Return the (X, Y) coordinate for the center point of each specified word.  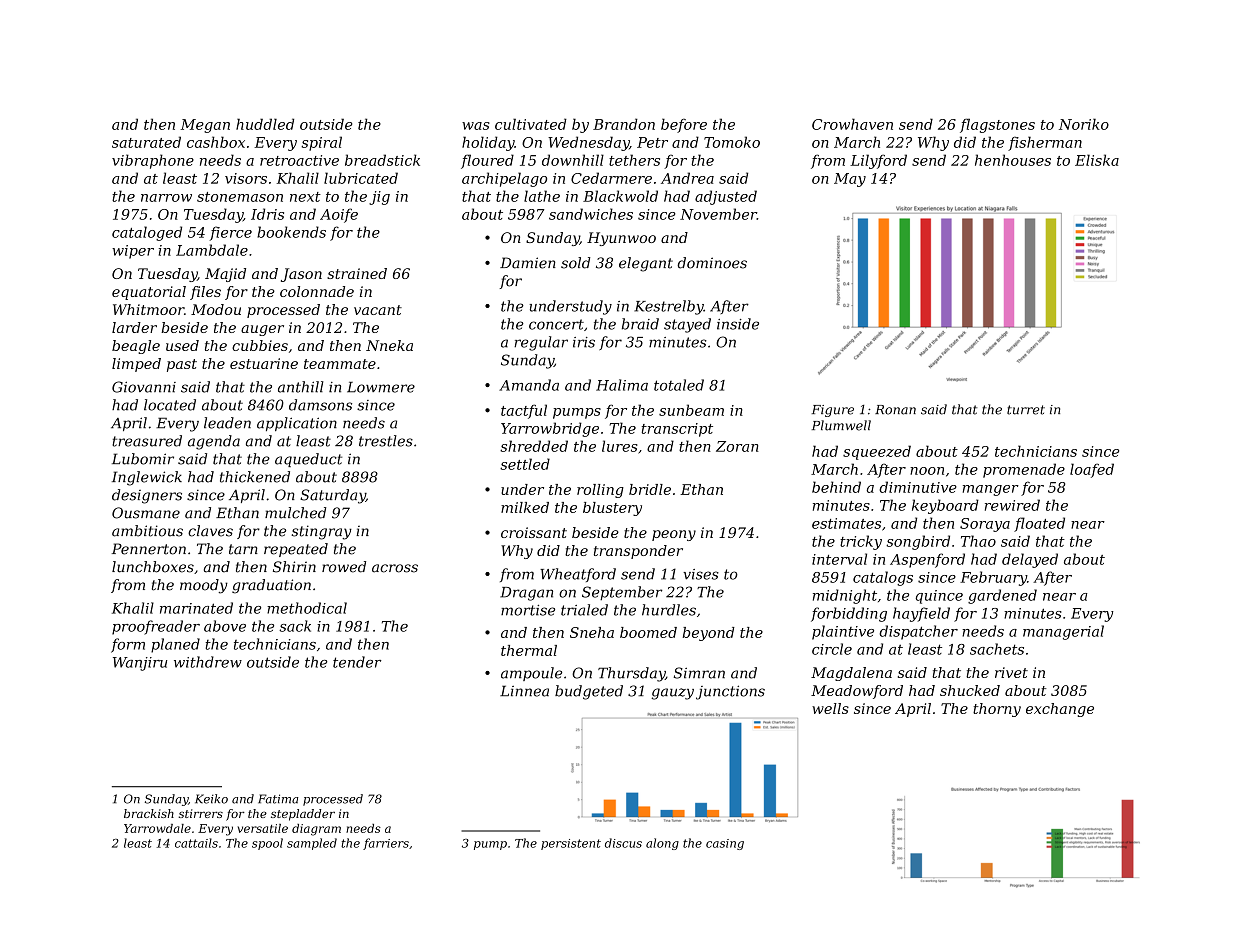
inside (738, 324)
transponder (638, 552)
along (662, 844)
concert (556, 324)
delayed (1030, 560)
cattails (196, 843)
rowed (344, 567)
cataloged (147, 233)
